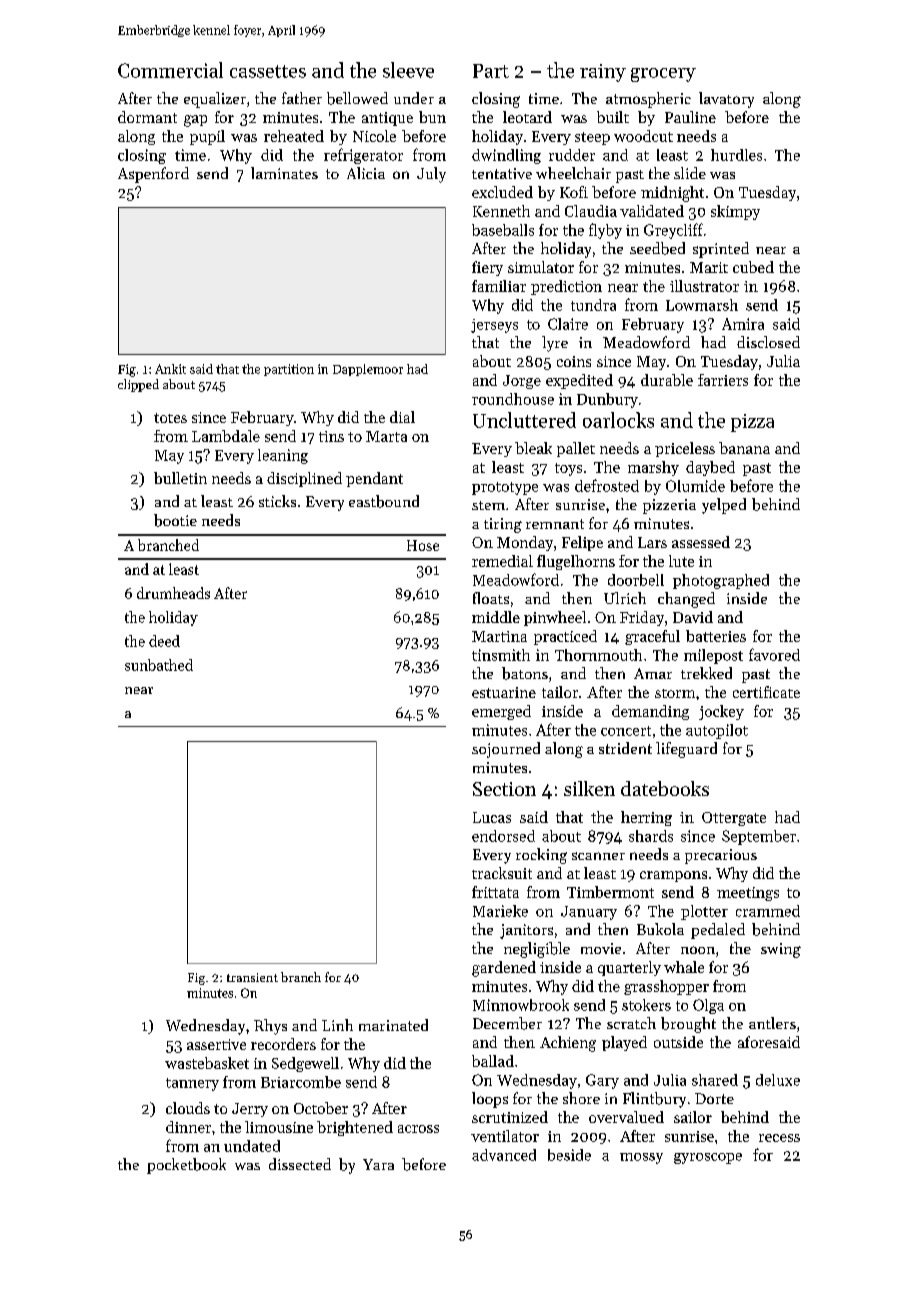  Describe the element at coordinates (569, 1155) in the screenshot. I see `beside` at that location.
